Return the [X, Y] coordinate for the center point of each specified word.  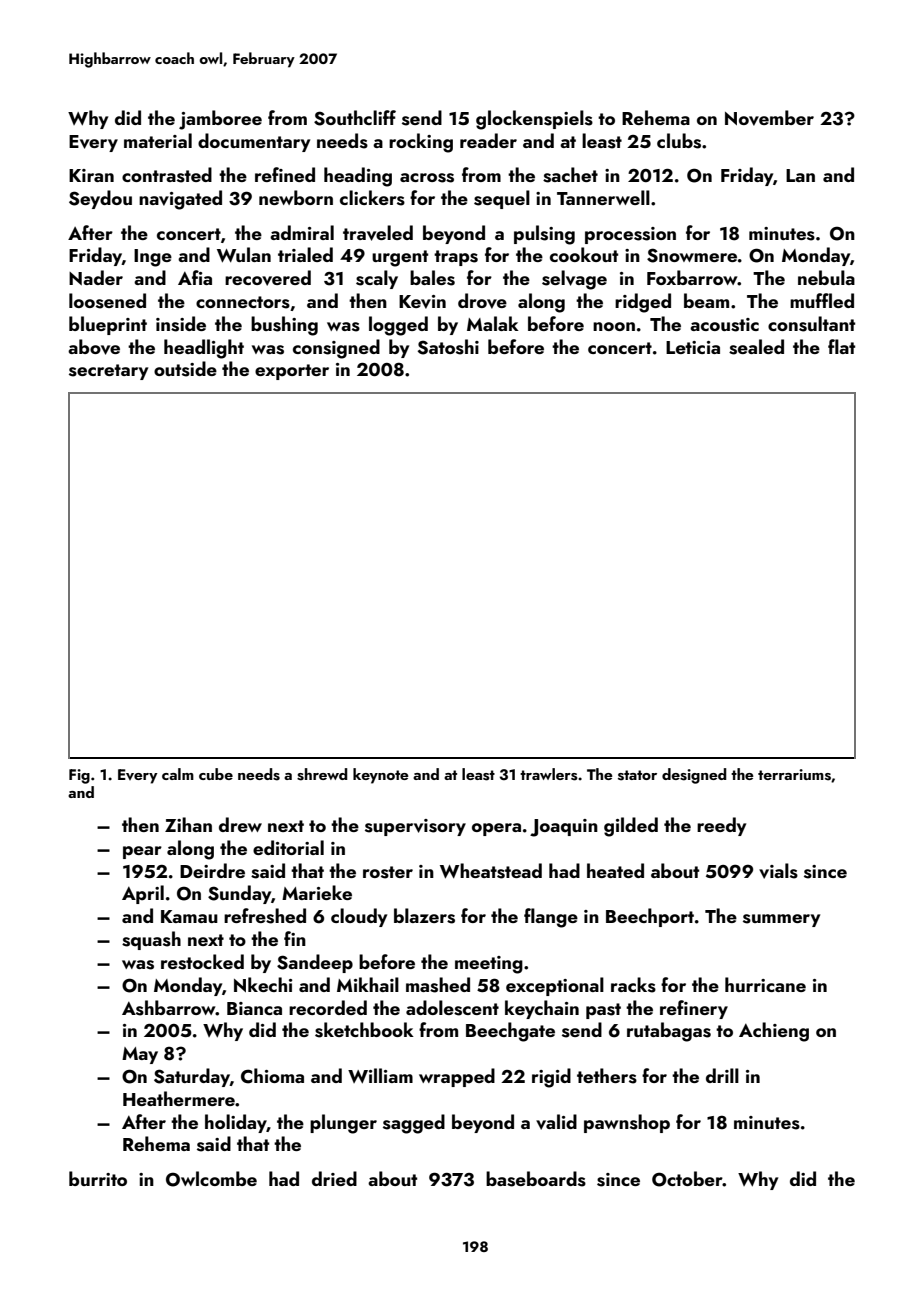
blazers [424, 916]
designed [694, 776]
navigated [180, 200]
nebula [826, 277]
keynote [381, 776]
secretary [108, 372]
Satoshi [448, 347]
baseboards [536, 1179]
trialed [305, 254]
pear [142, 852]
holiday [236, 1123]
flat [841, 346]
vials [778, 871]
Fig [79, 776]
